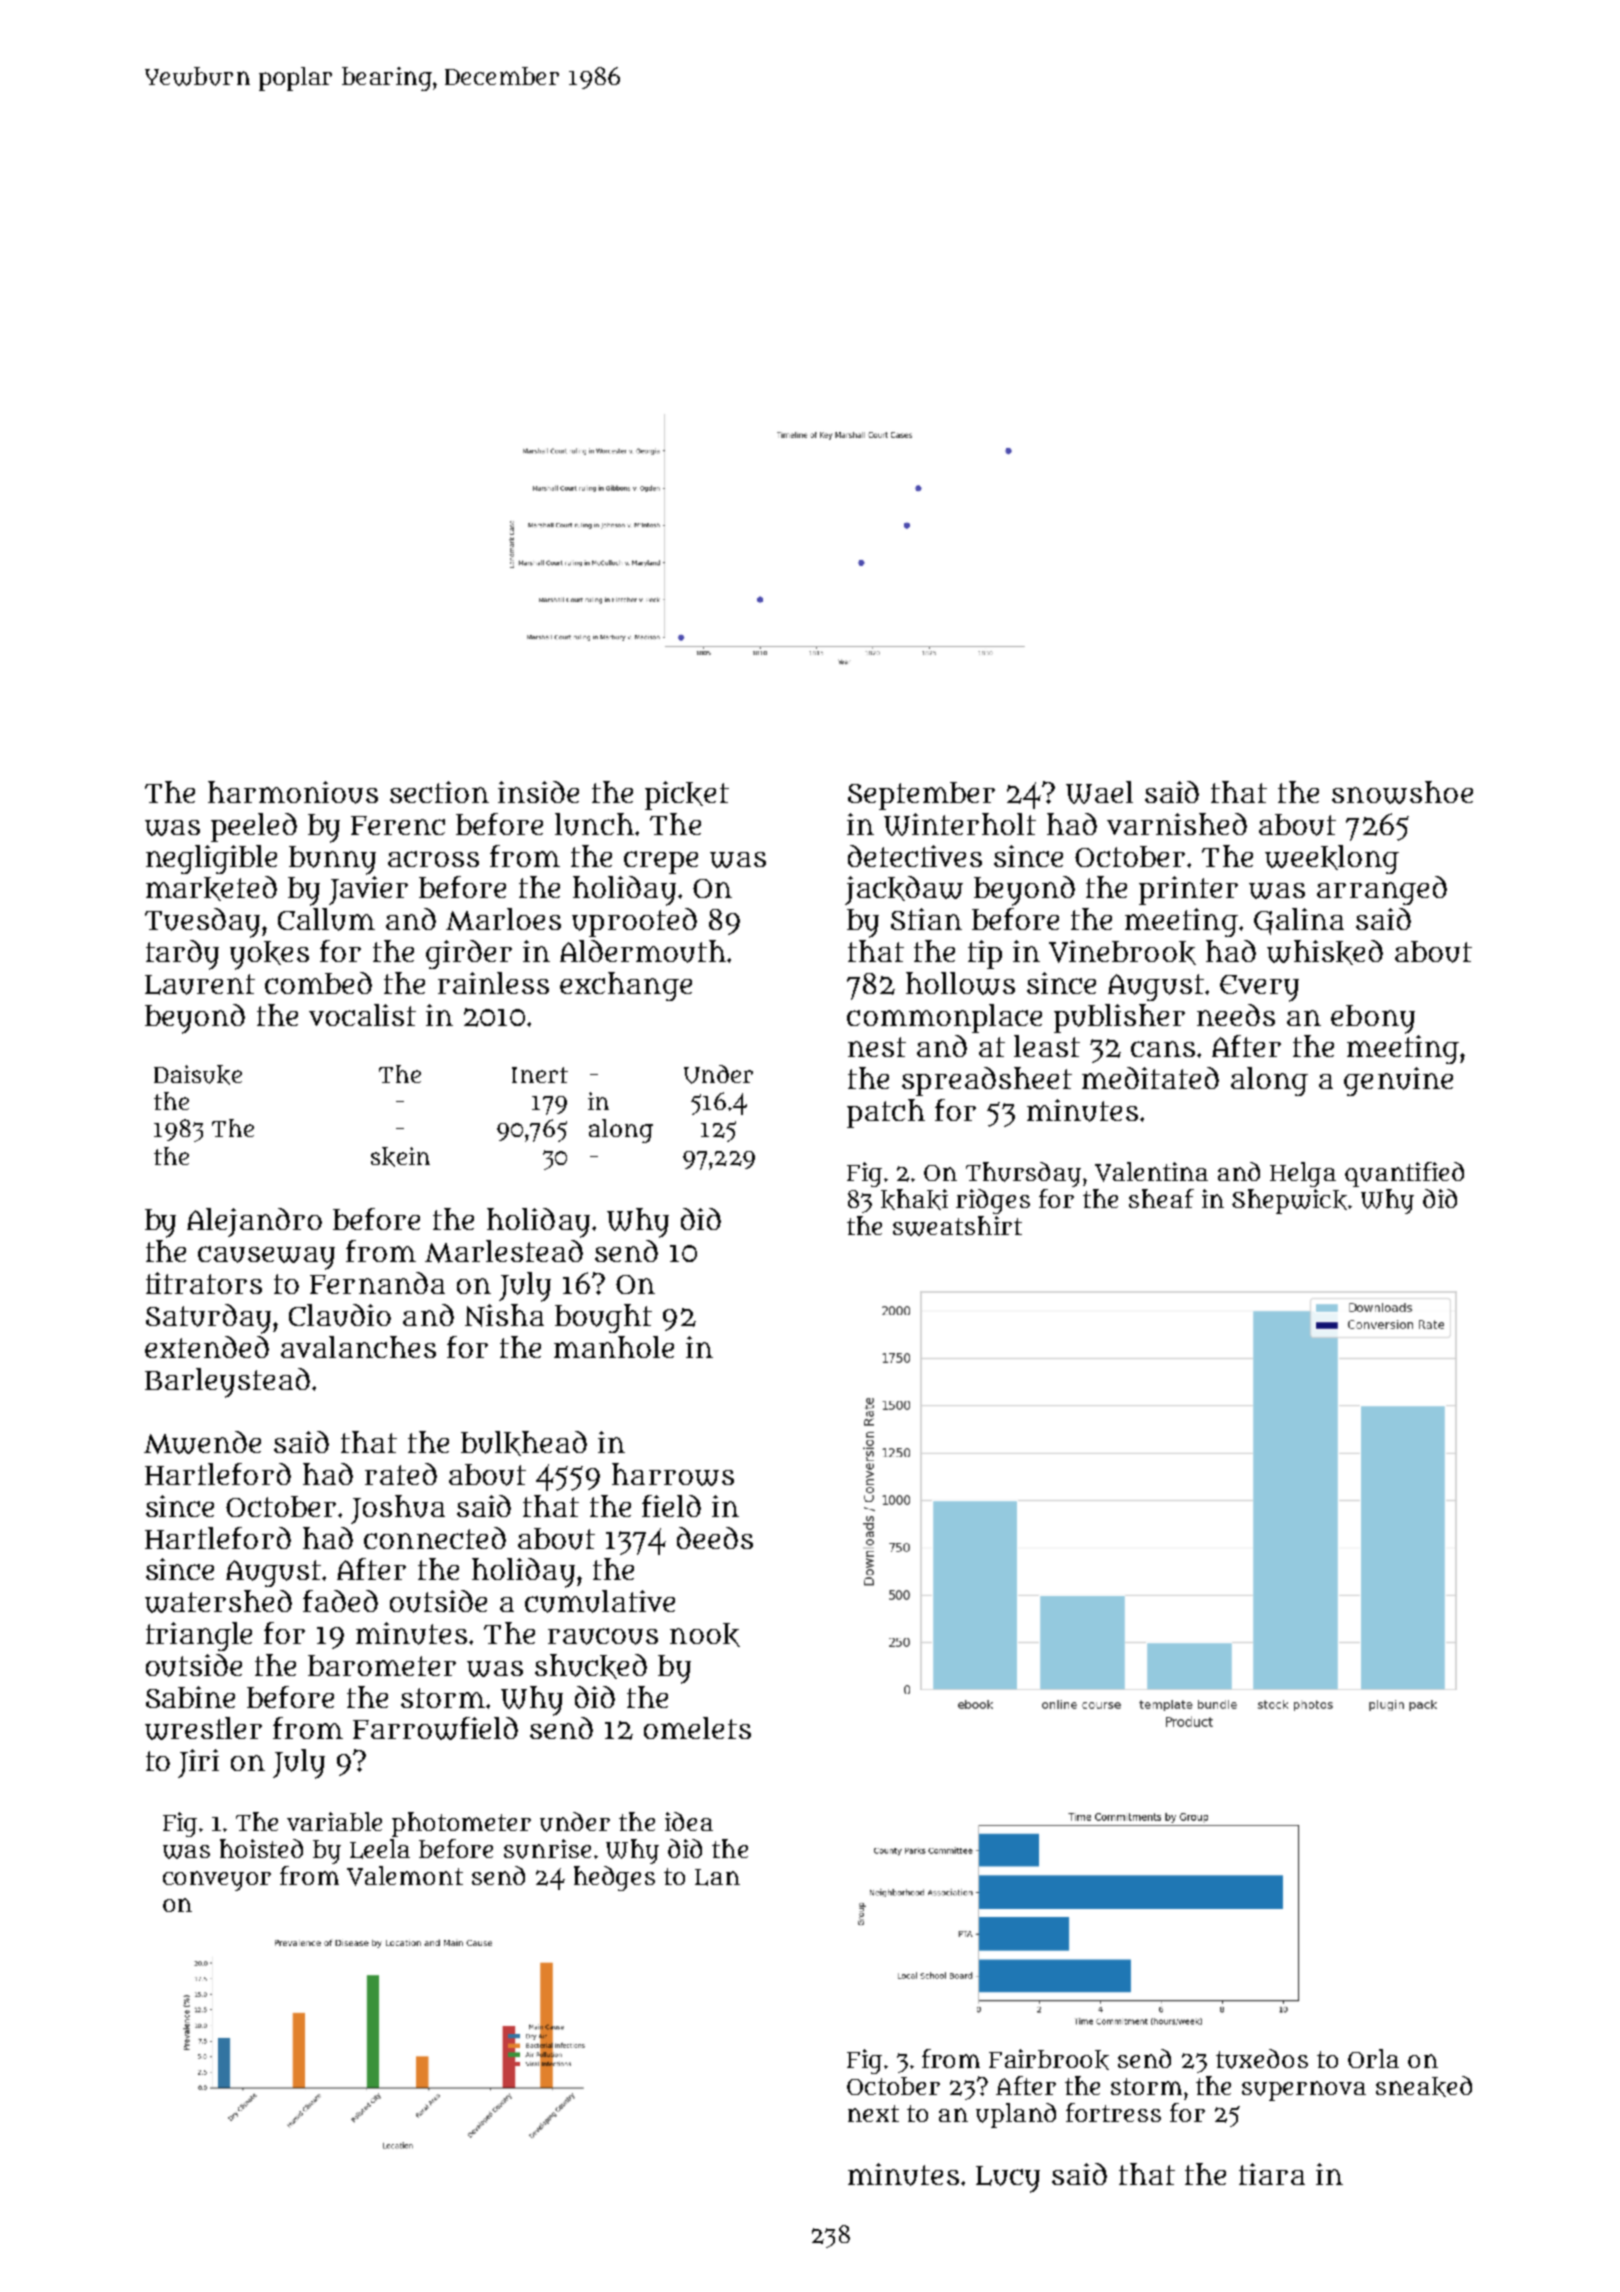 The height and width of the screenshot is (2292, 1620). Describe the element at coordinates (614, 1878) in the screenshot. I see `hedges` at that location.
